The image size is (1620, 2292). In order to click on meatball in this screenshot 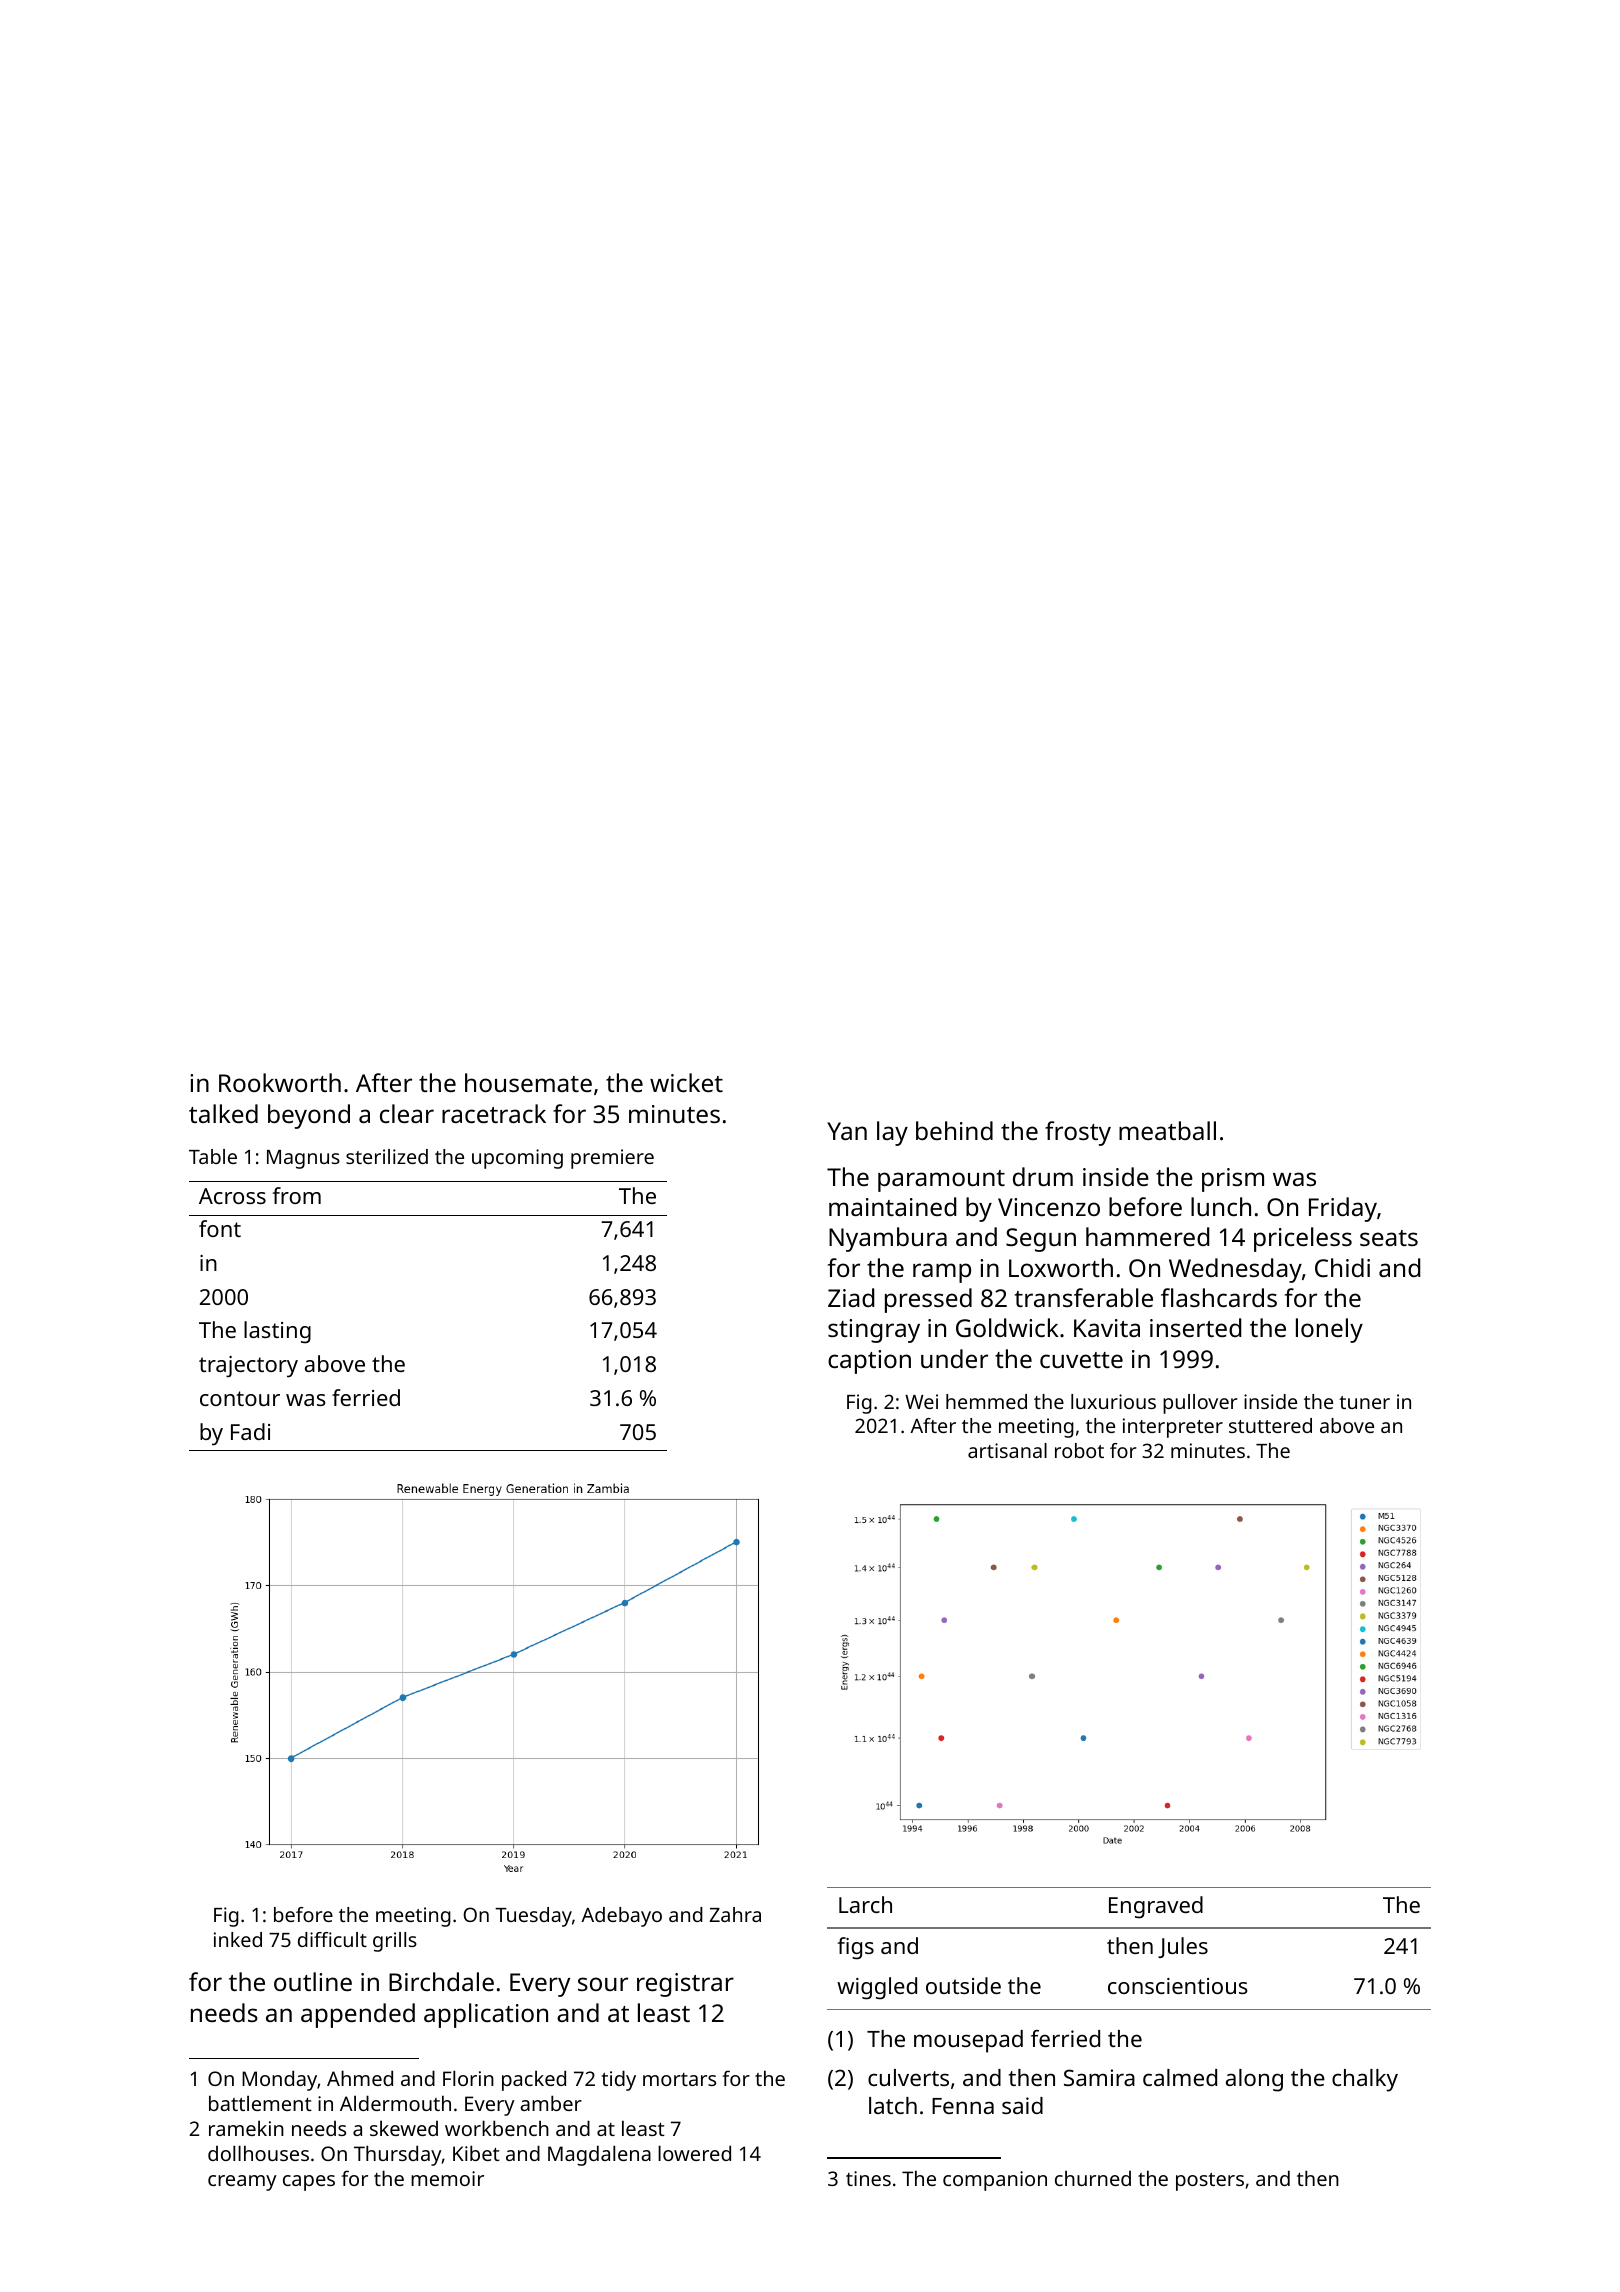, I will do `click(1167, 1130)`.
